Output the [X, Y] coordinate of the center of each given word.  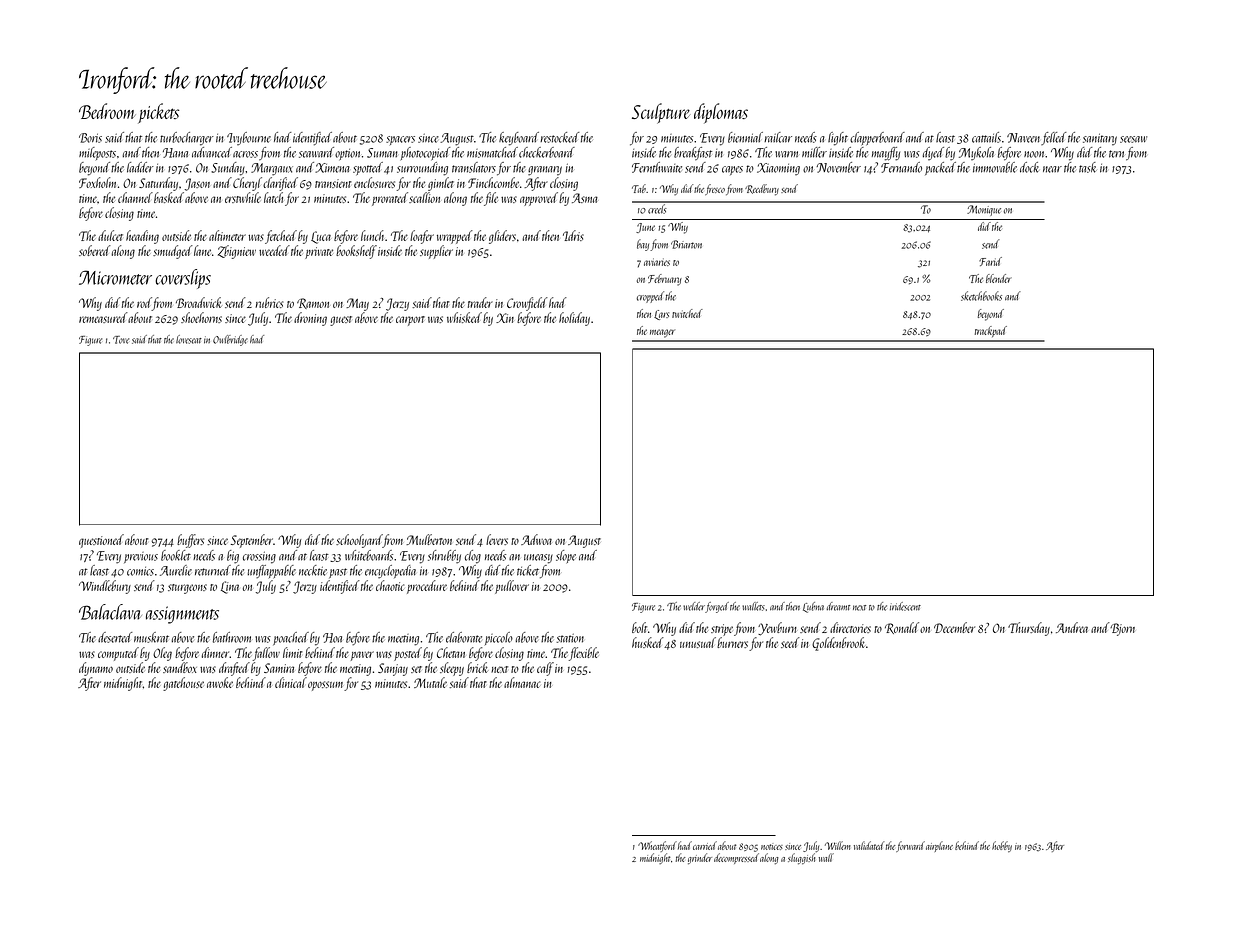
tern [1116, 154]
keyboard [519, 139]
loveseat [189, 339]
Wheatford [657, 846]
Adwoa [536, 539]
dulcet [110, 235]
